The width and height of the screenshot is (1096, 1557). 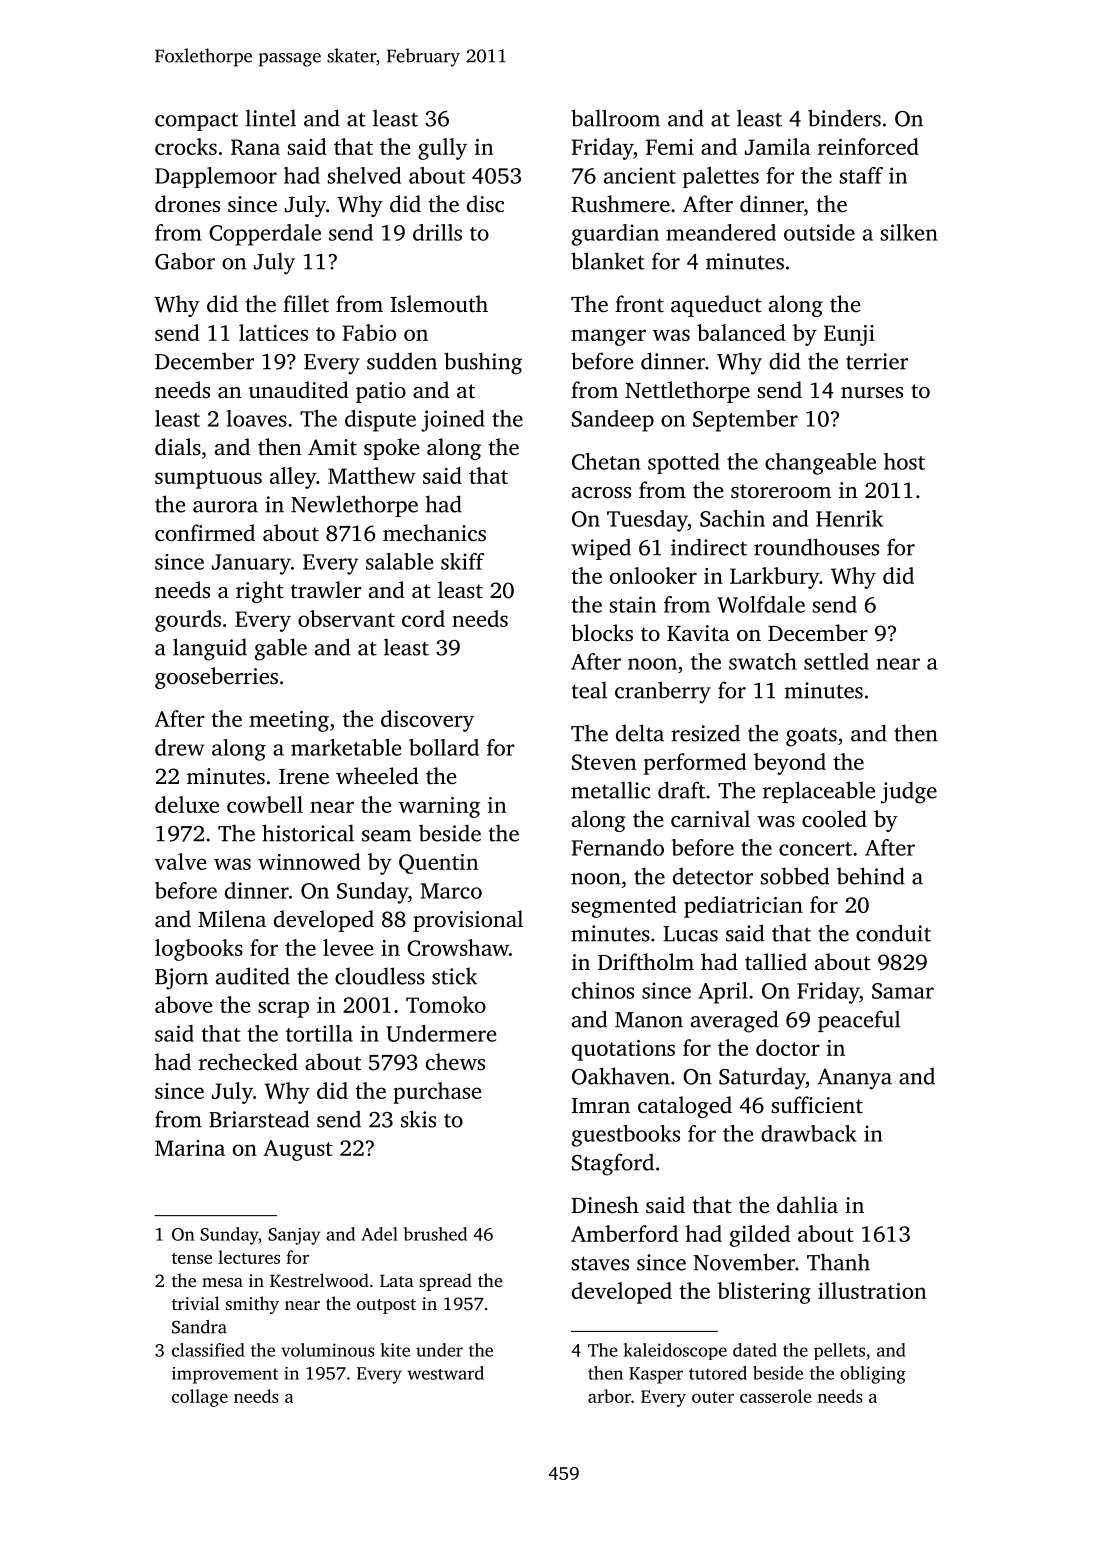 I want to click on westward, so click(x=445, y=1373).
